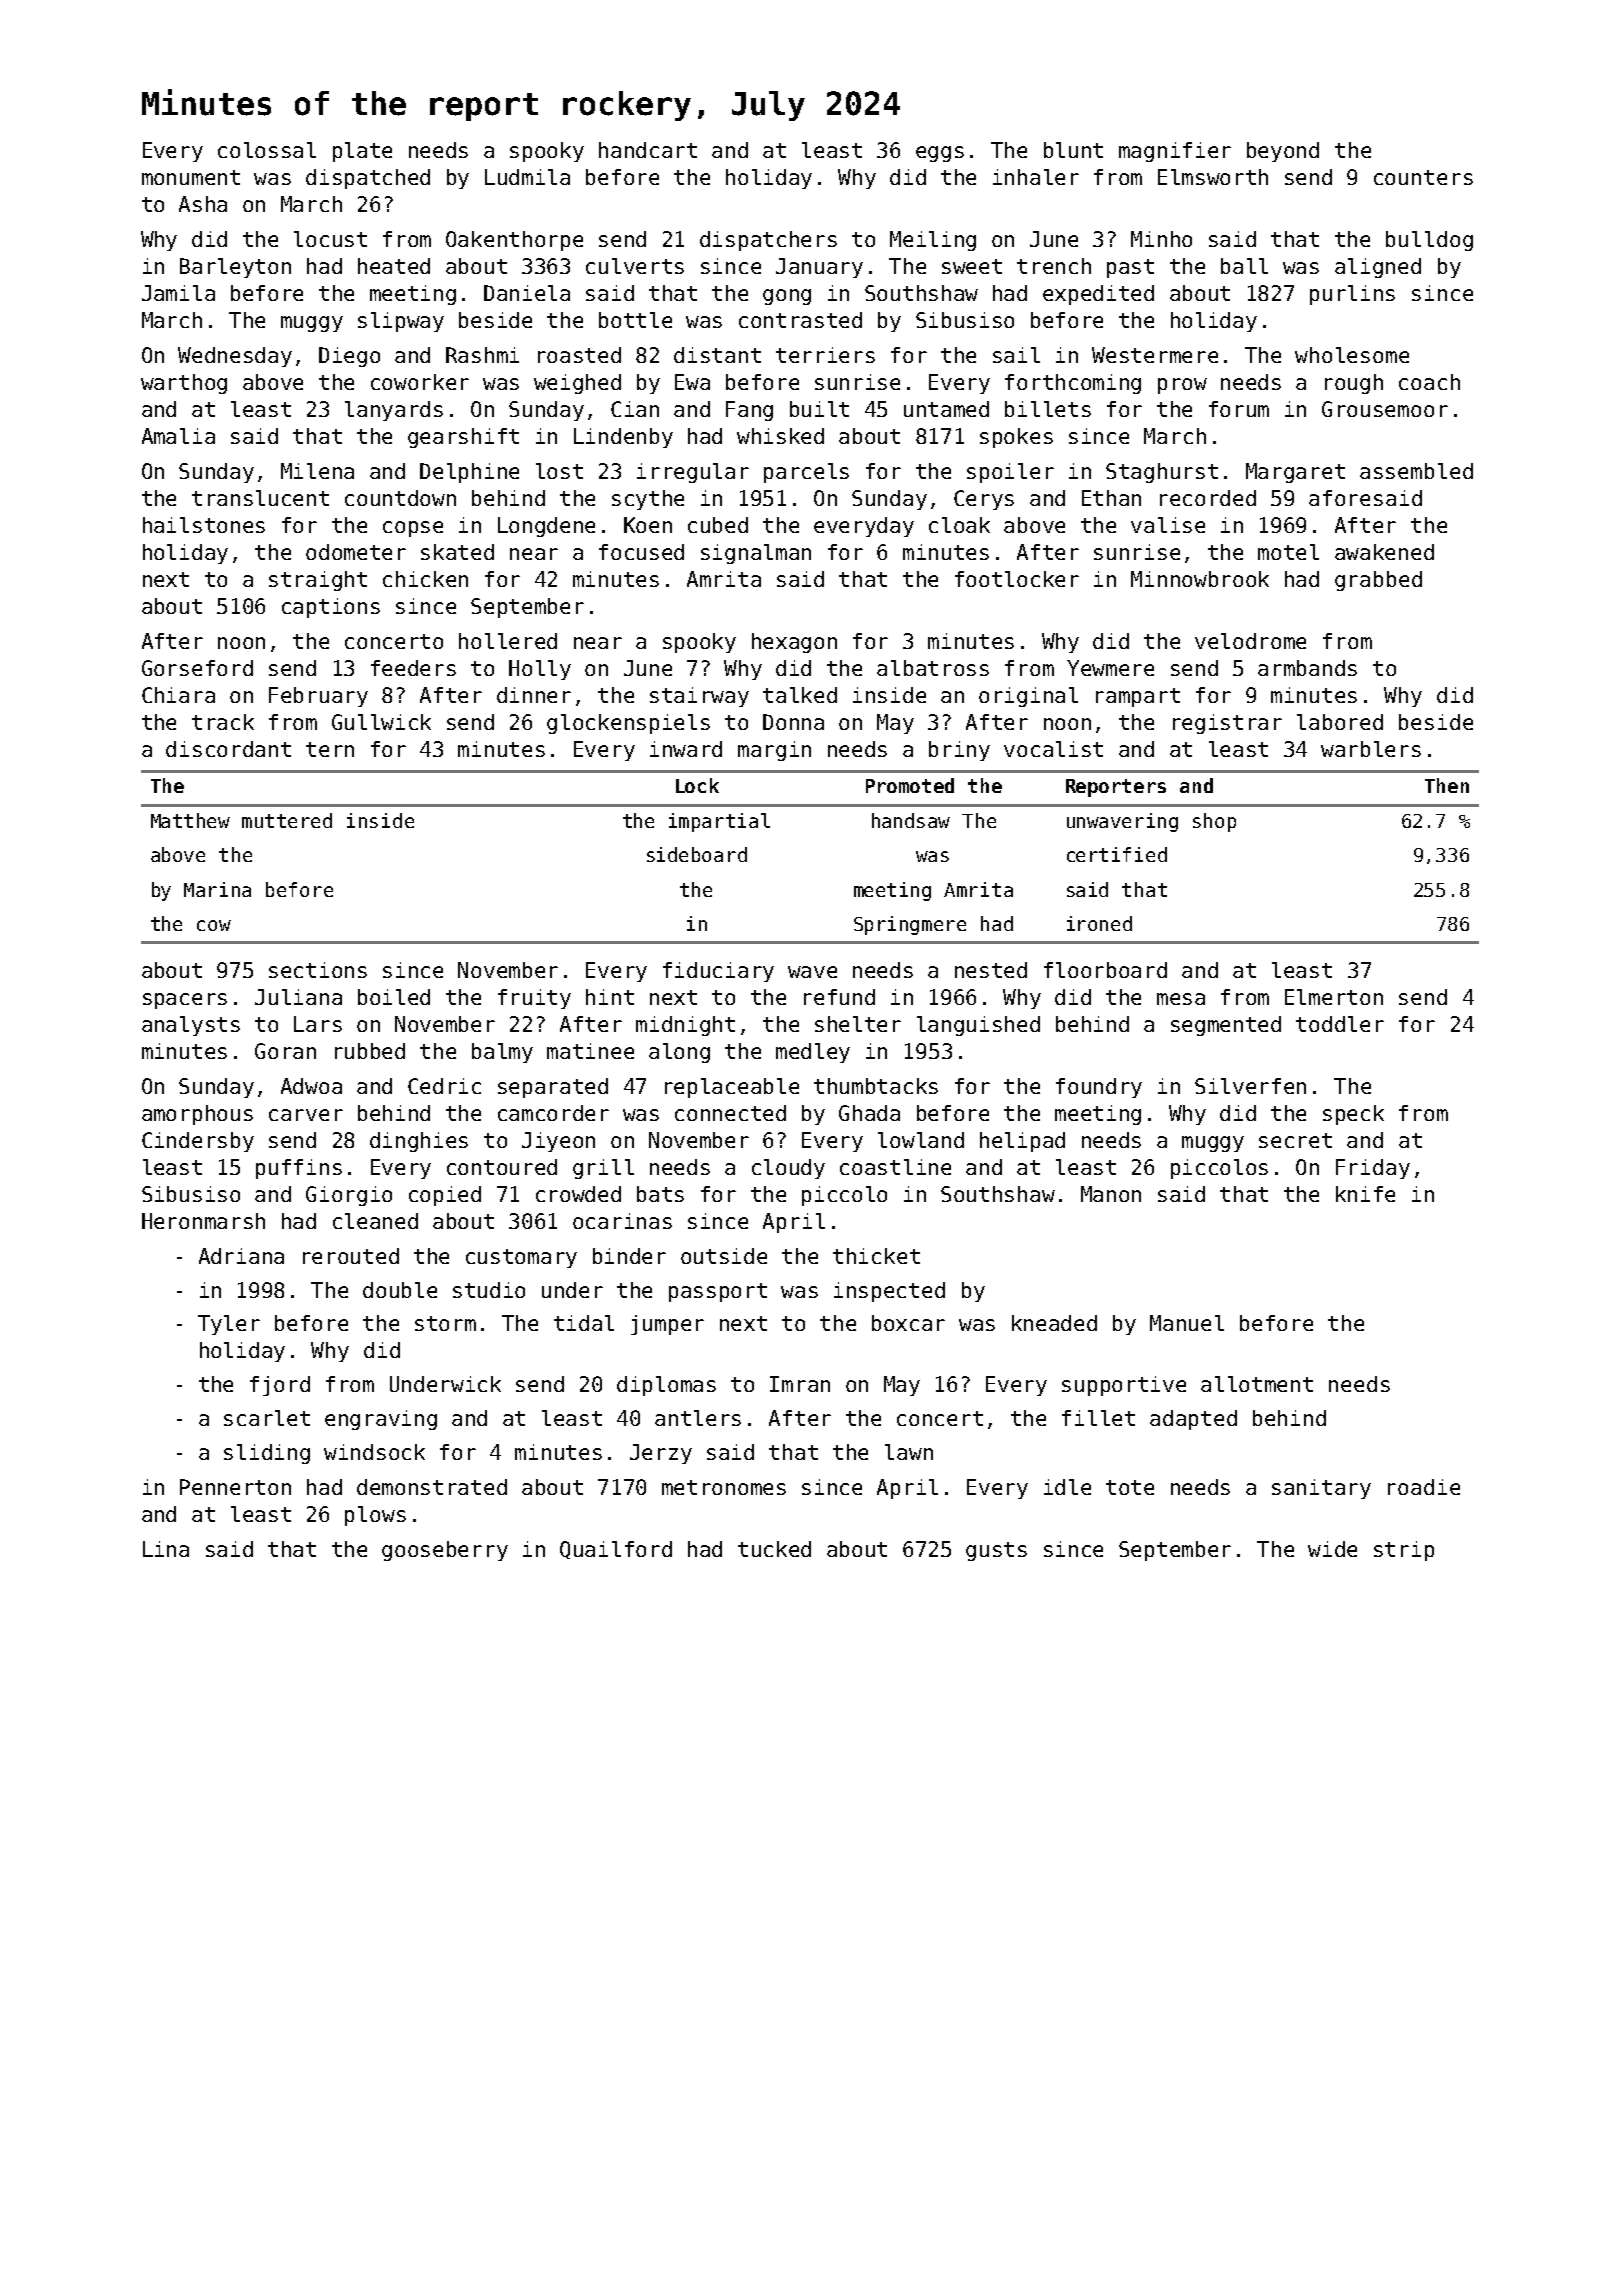  I want to click on beyond, so click(1283, 152).
